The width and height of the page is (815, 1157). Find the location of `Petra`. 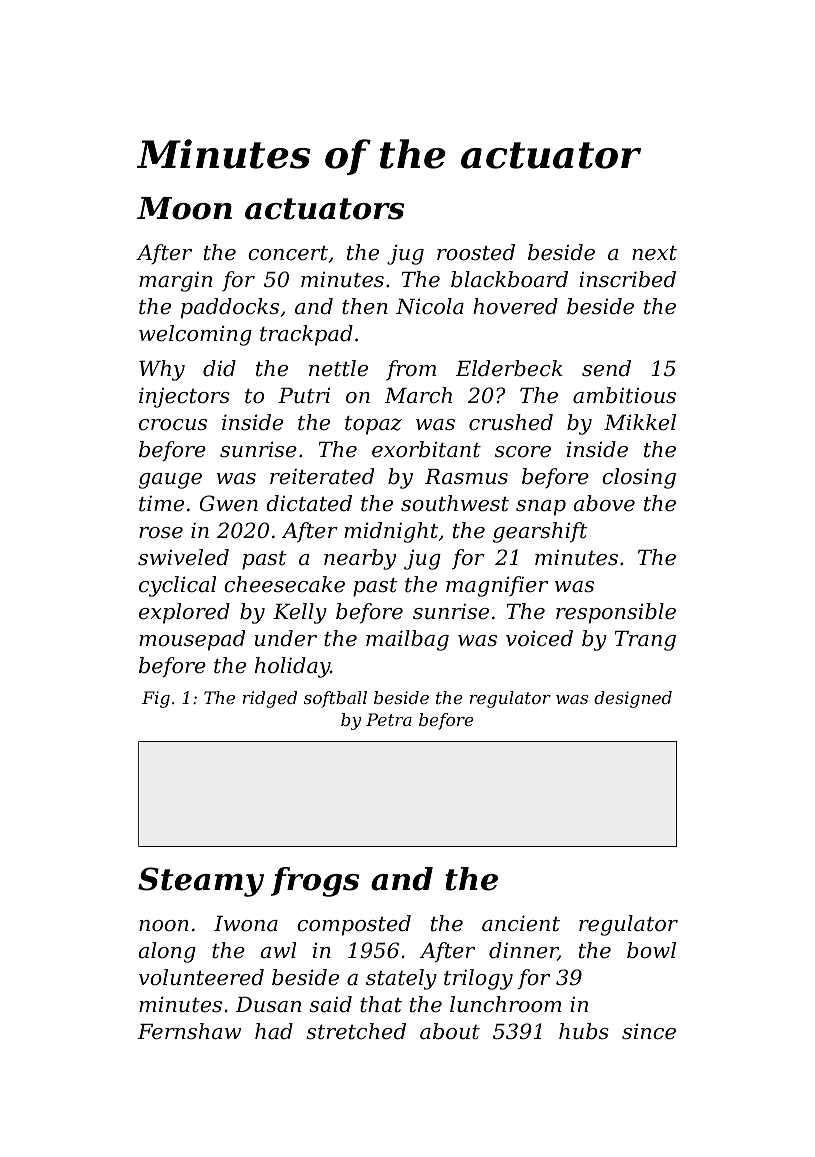

Petra is located at coordinates (389, 719).
